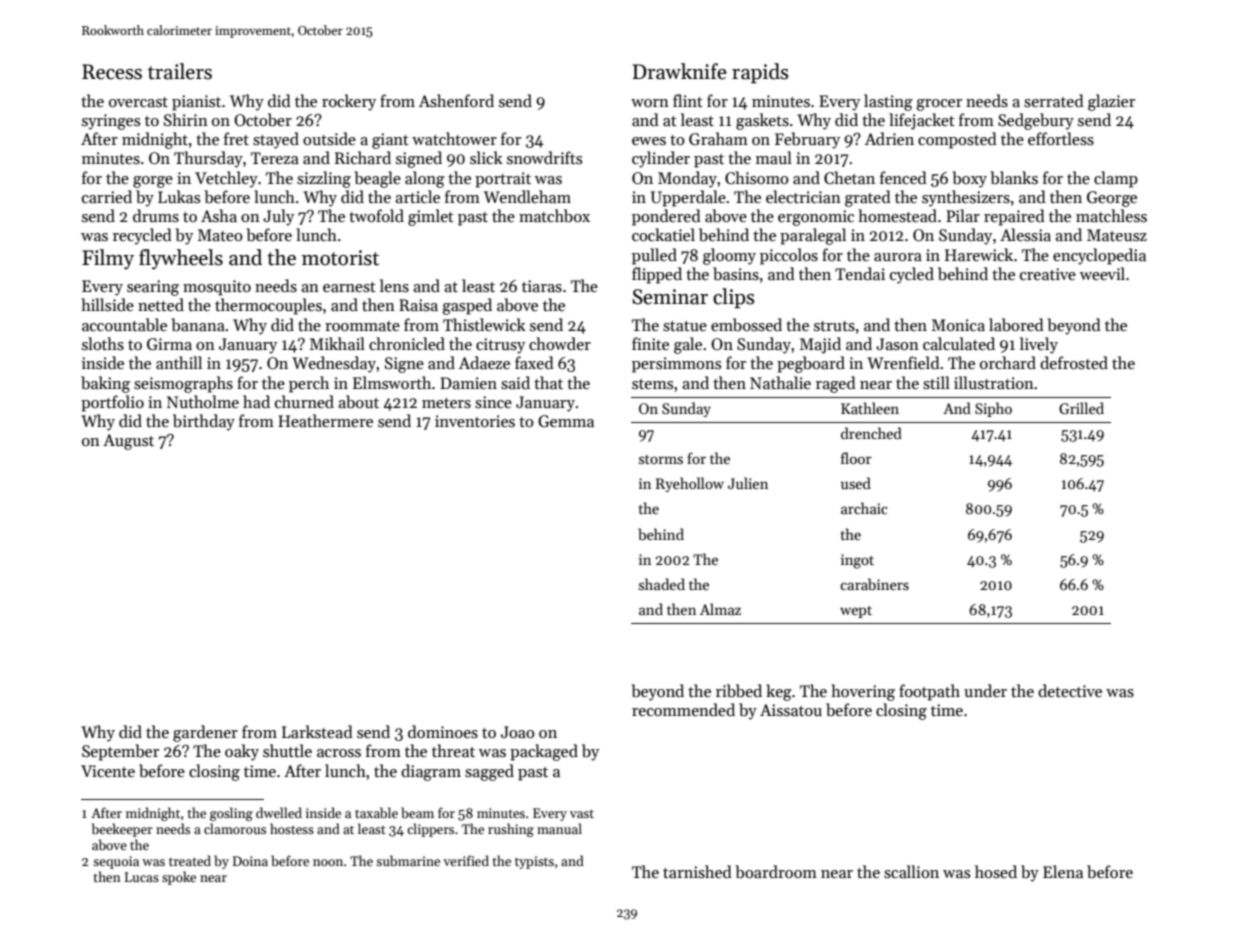 The width and height of the screenshot is (1233, 952). I want to click on basins, so click(736, 274).
